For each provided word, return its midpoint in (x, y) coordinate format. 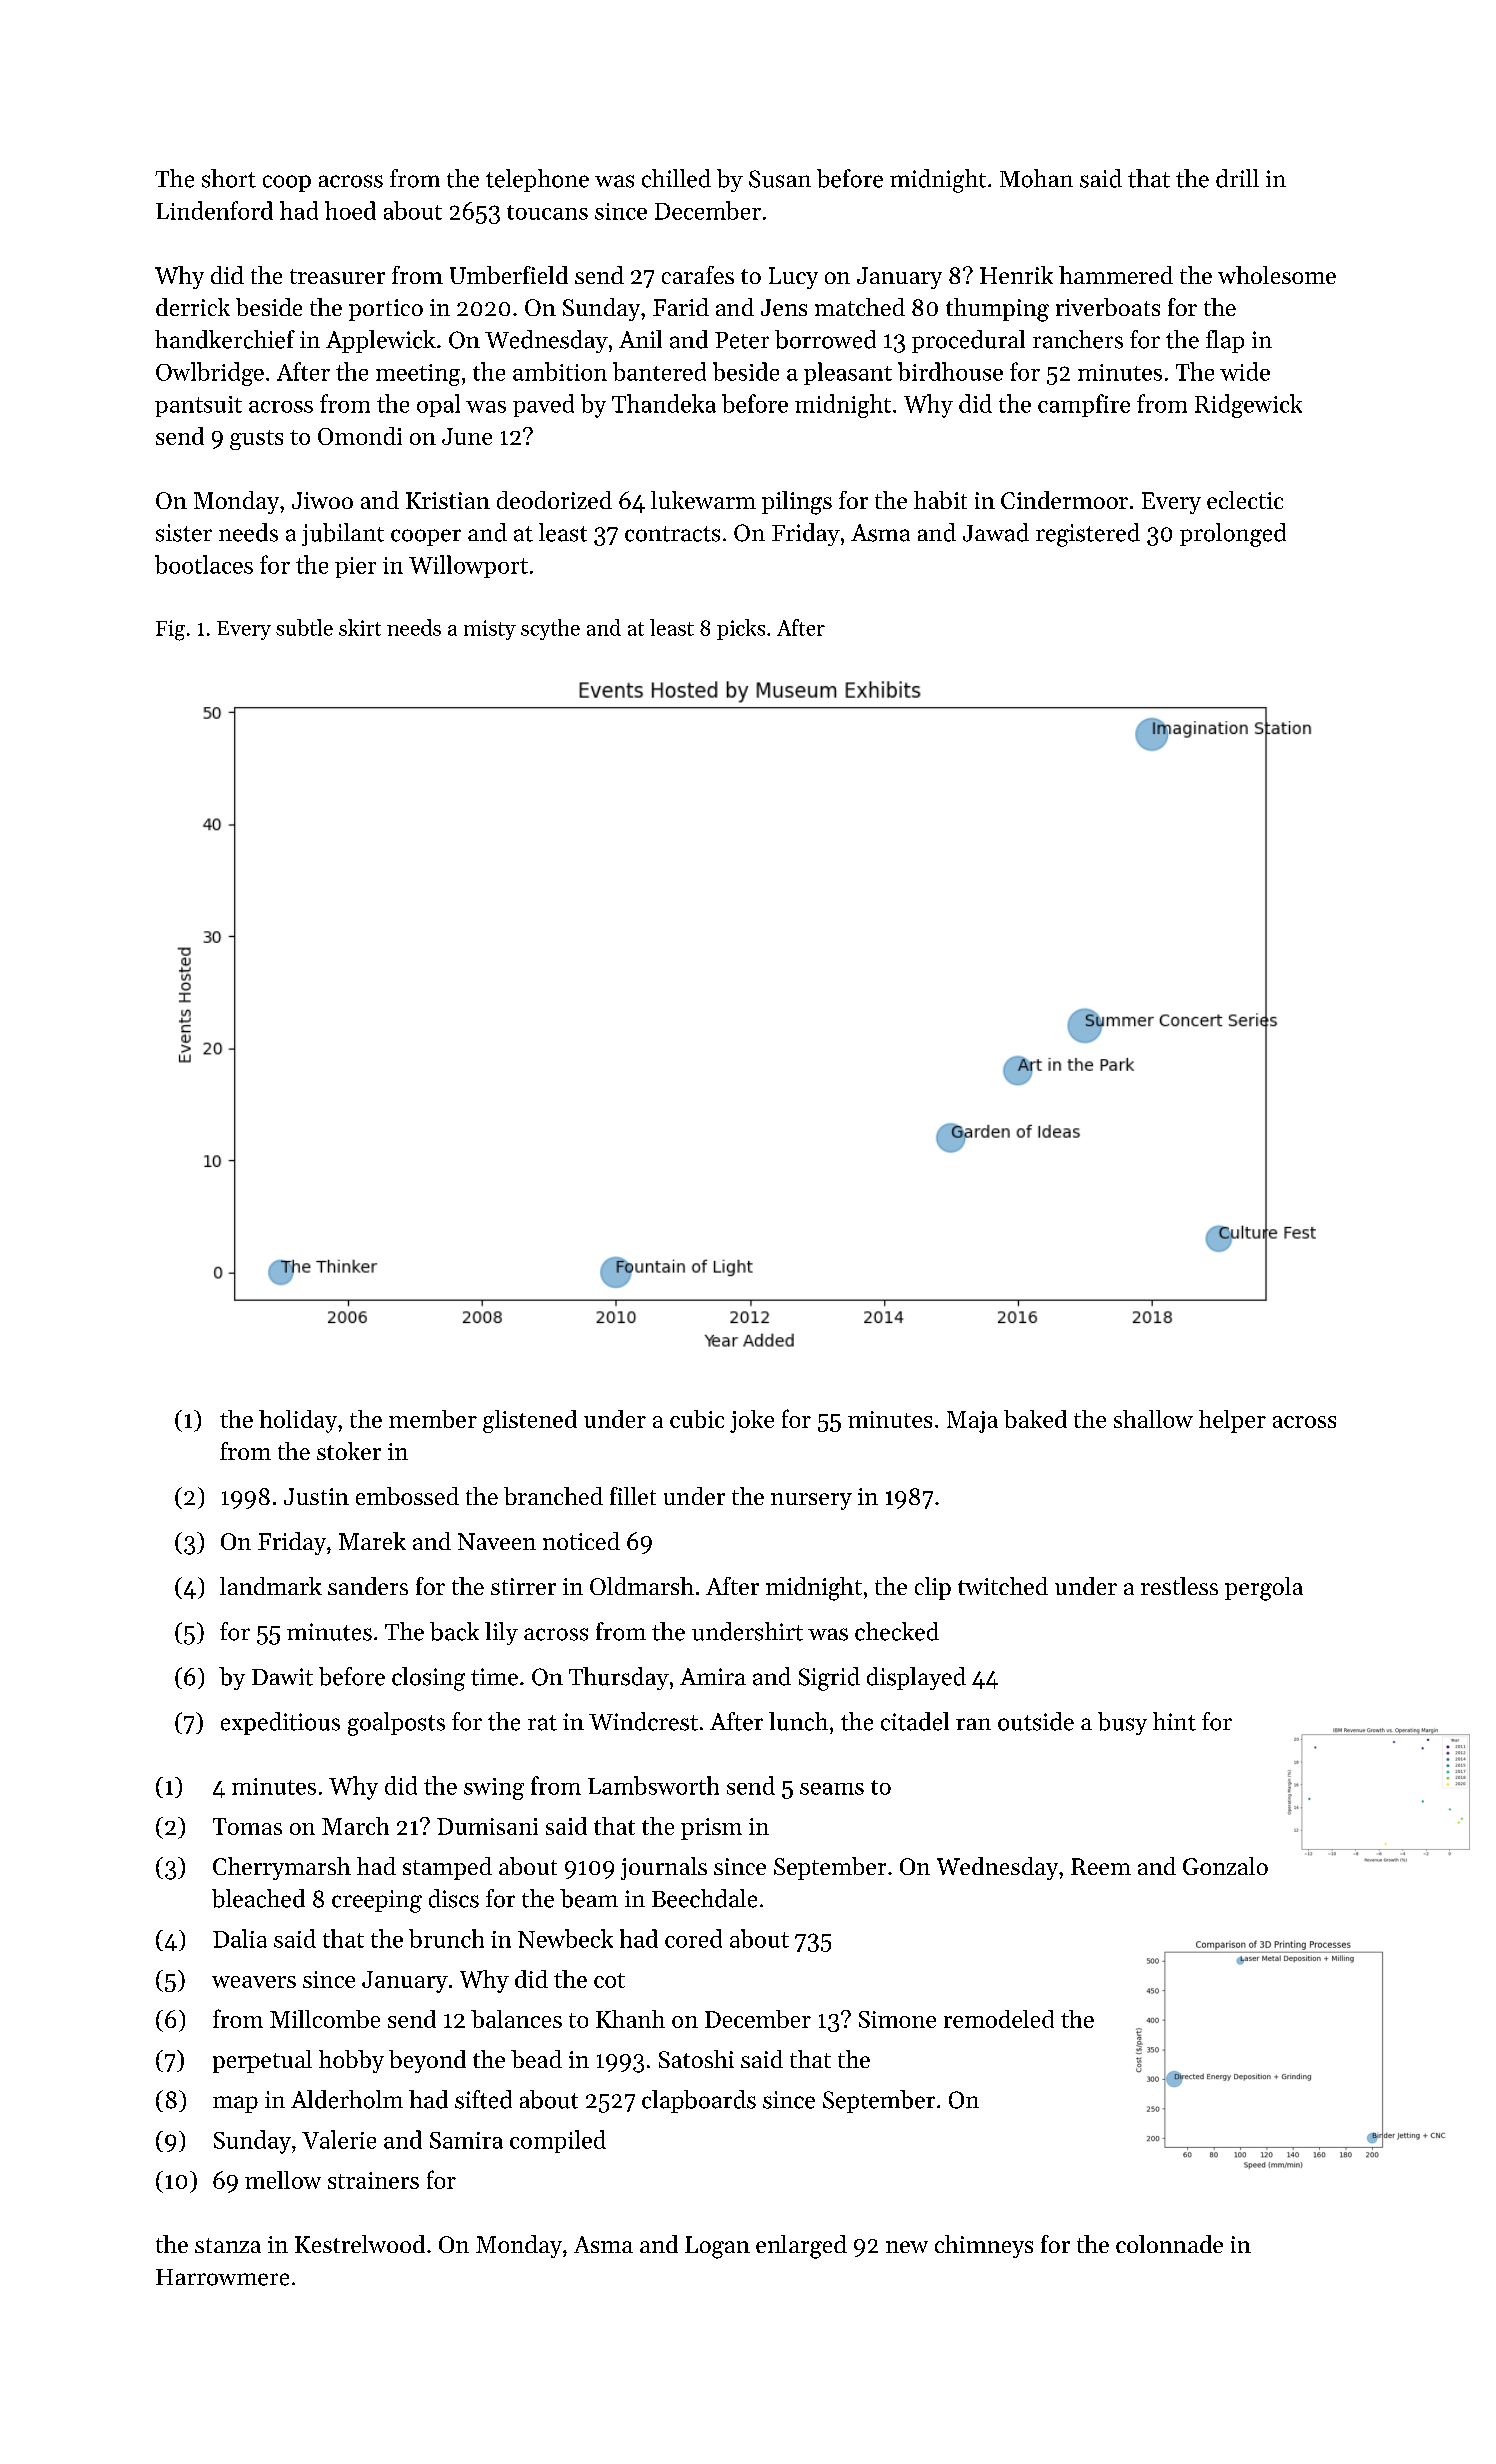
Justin (316, 1496)
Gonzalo (1225, 1866)
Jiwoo (322, 500)
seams (832, 1789)
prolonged (1233, 535)
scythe (550, 629)
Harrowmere (222, 2277)
